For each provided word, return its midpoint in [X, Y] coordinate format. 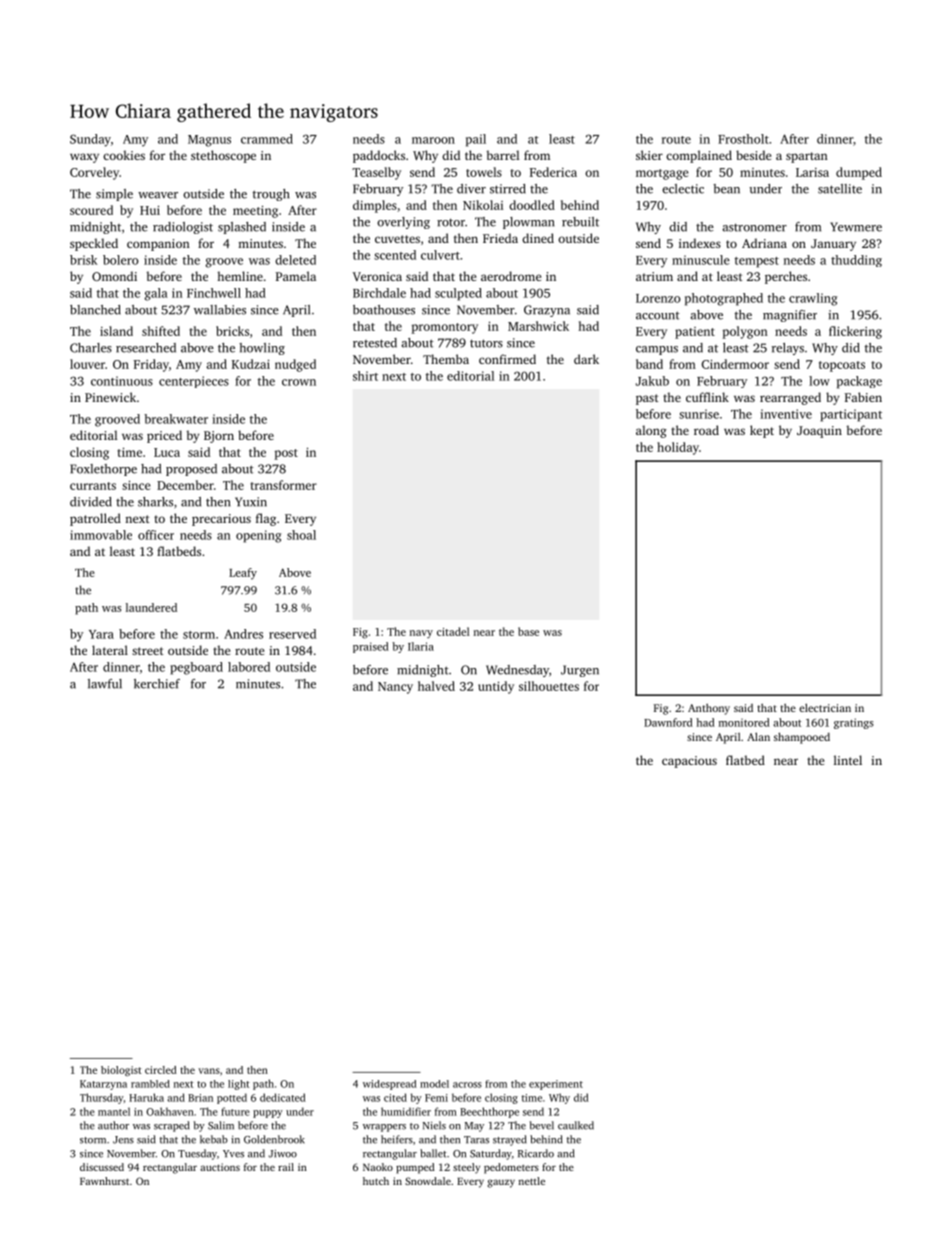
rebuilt [580, 222]
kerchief [157, 684]
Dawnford [668, 722]
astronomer [754, 227]
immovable [101, 535]
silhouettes [549, 686]
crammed [267, 139]
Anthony [709, 709]
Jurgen [580, 671]
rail [286, 1167]
